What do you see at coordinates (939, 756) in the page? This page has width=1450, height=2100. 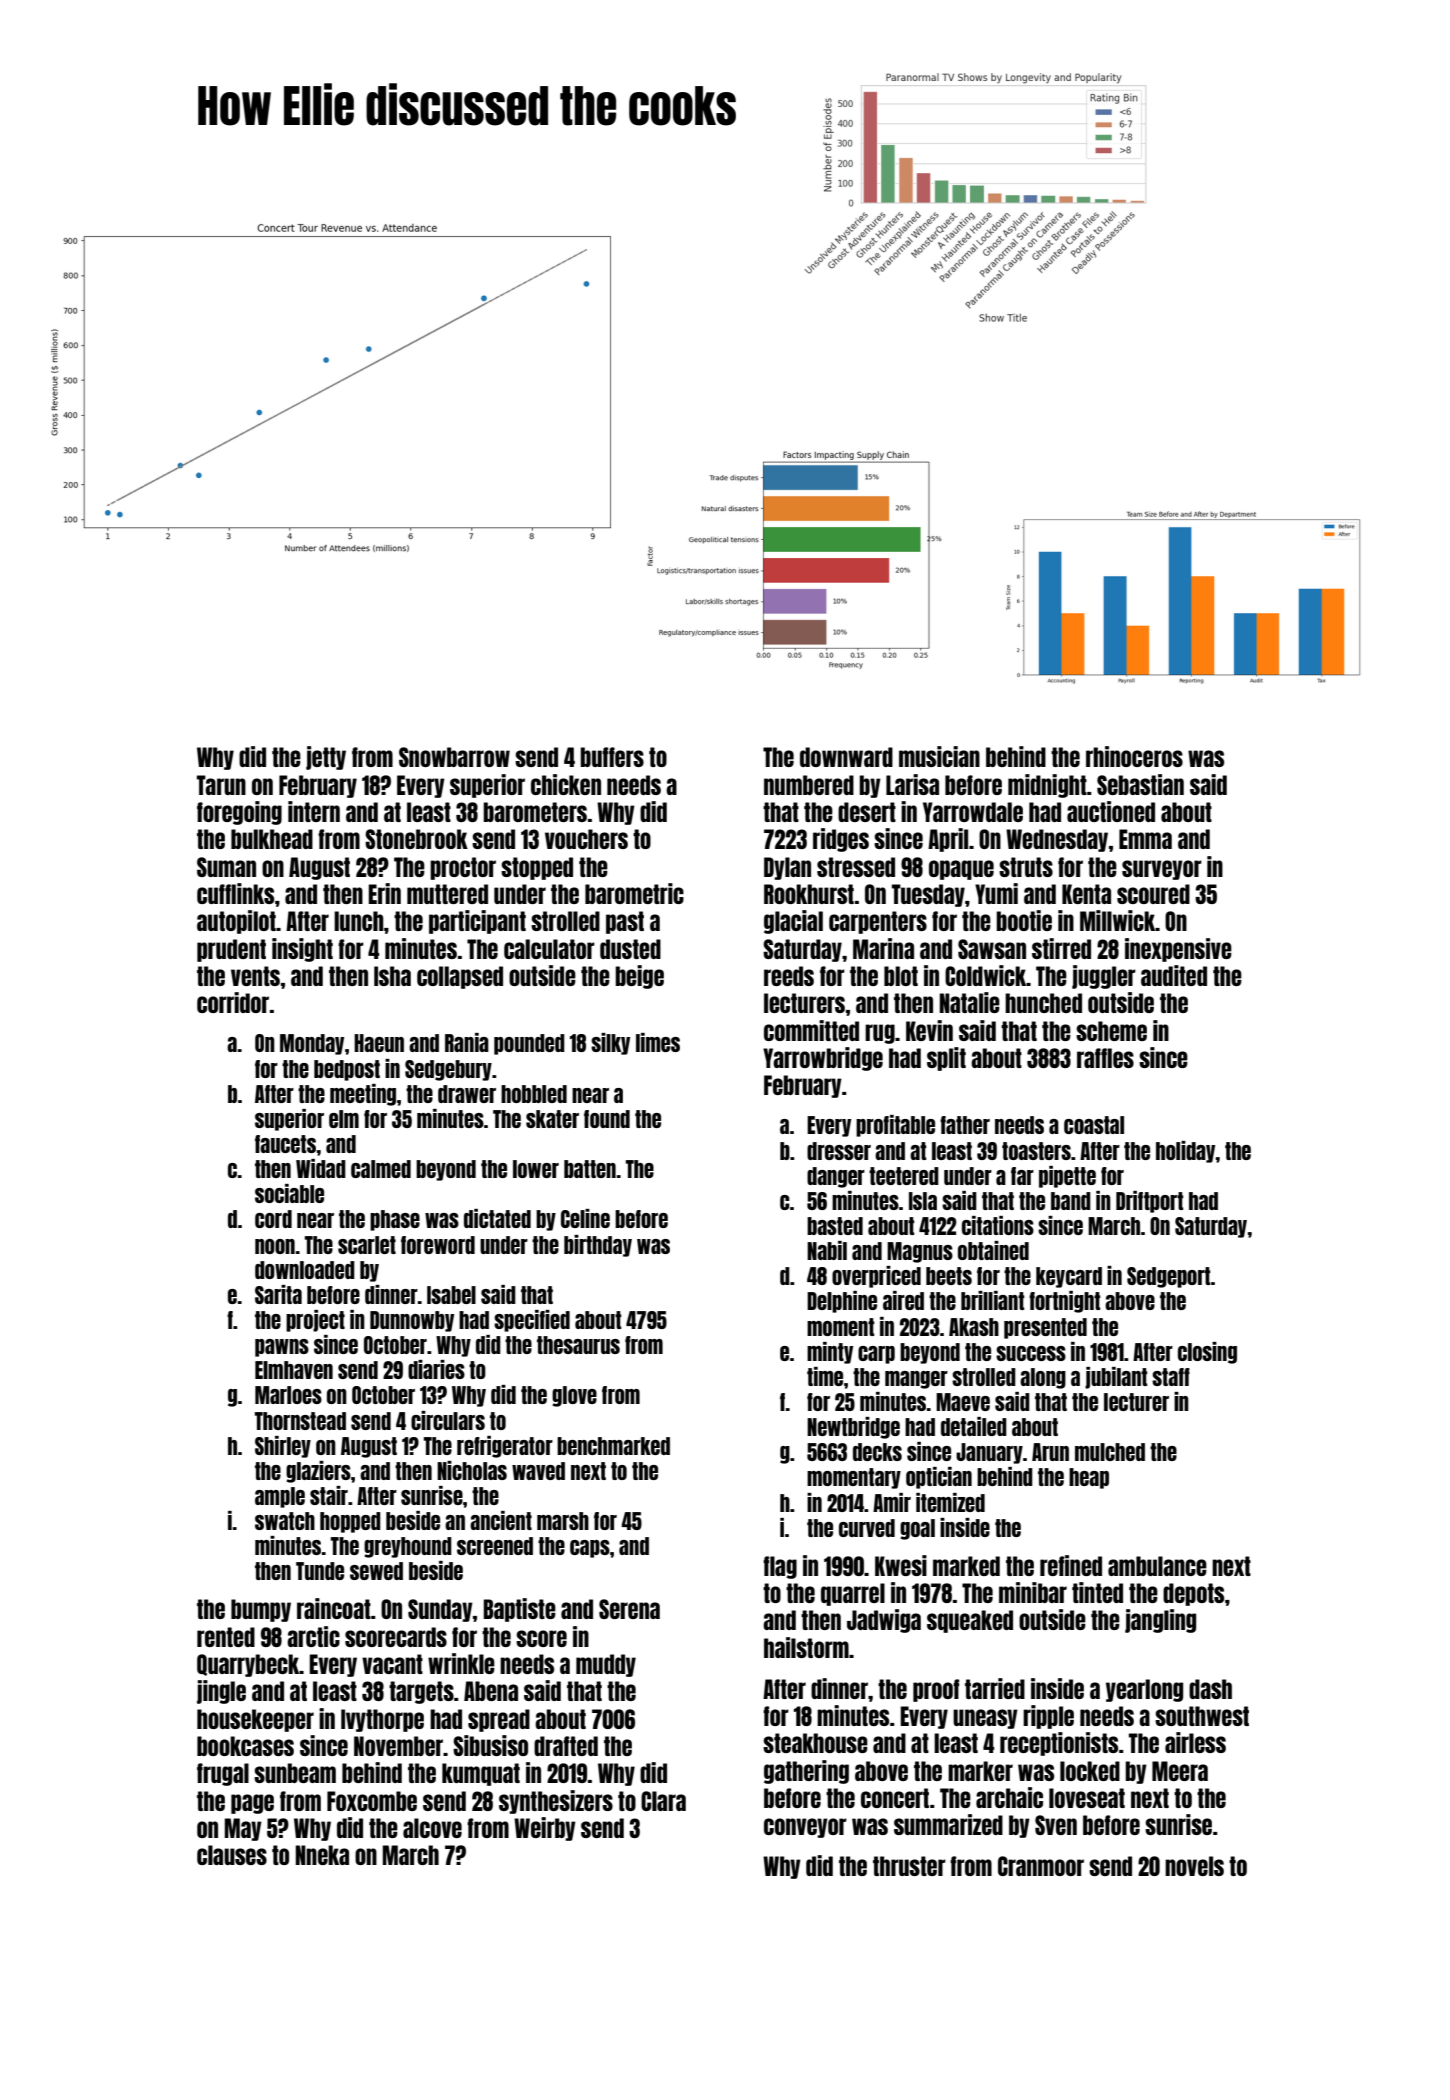 I see `musician` at bounding box center [939, 756].
